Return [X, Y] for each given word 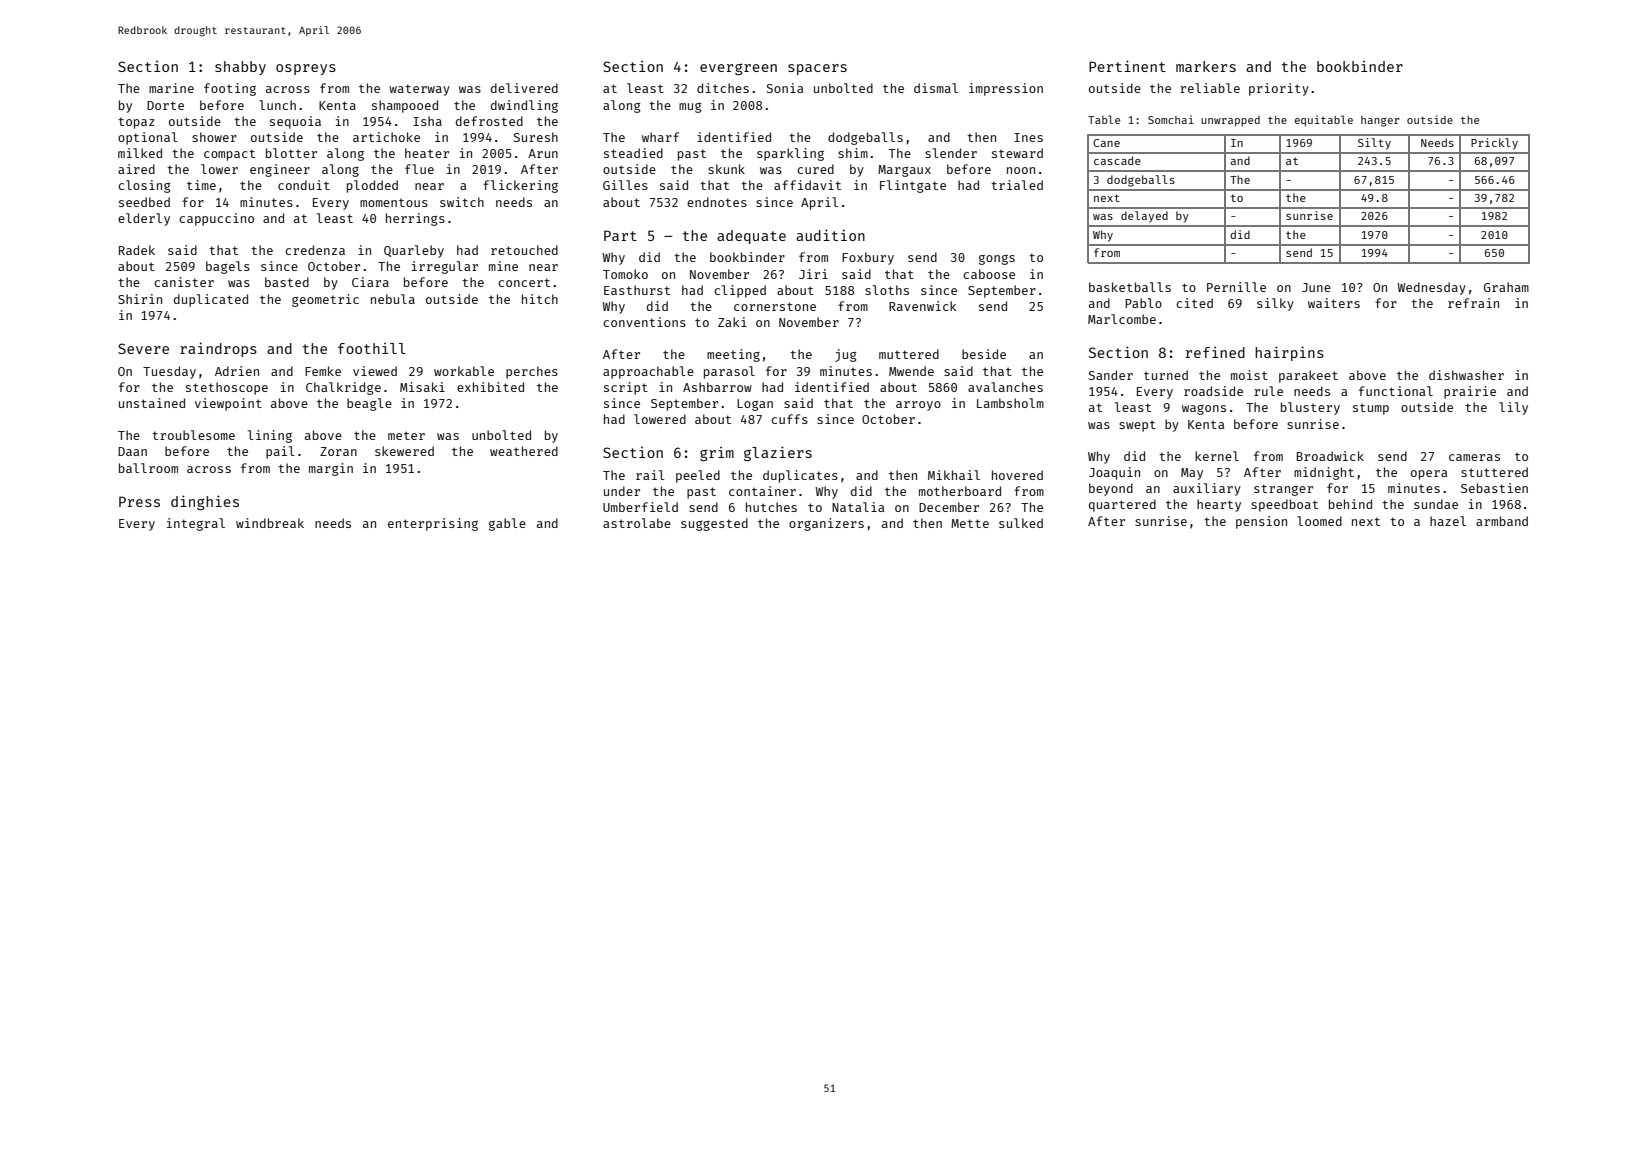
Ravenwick [923, 306]
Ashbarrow [717, 387]
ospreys [306, 69]
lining [270, 436]
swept [1137, 426]
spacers [817, 69]
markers [1206, 66]
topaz [136, 123]
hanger [1380, 121]
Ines [1028, 137]
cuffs [789, 419]
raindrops [218, 349]
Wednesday [1431, 288]
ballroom [148, 468]
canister [184, 282]
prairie [1470, 392]
